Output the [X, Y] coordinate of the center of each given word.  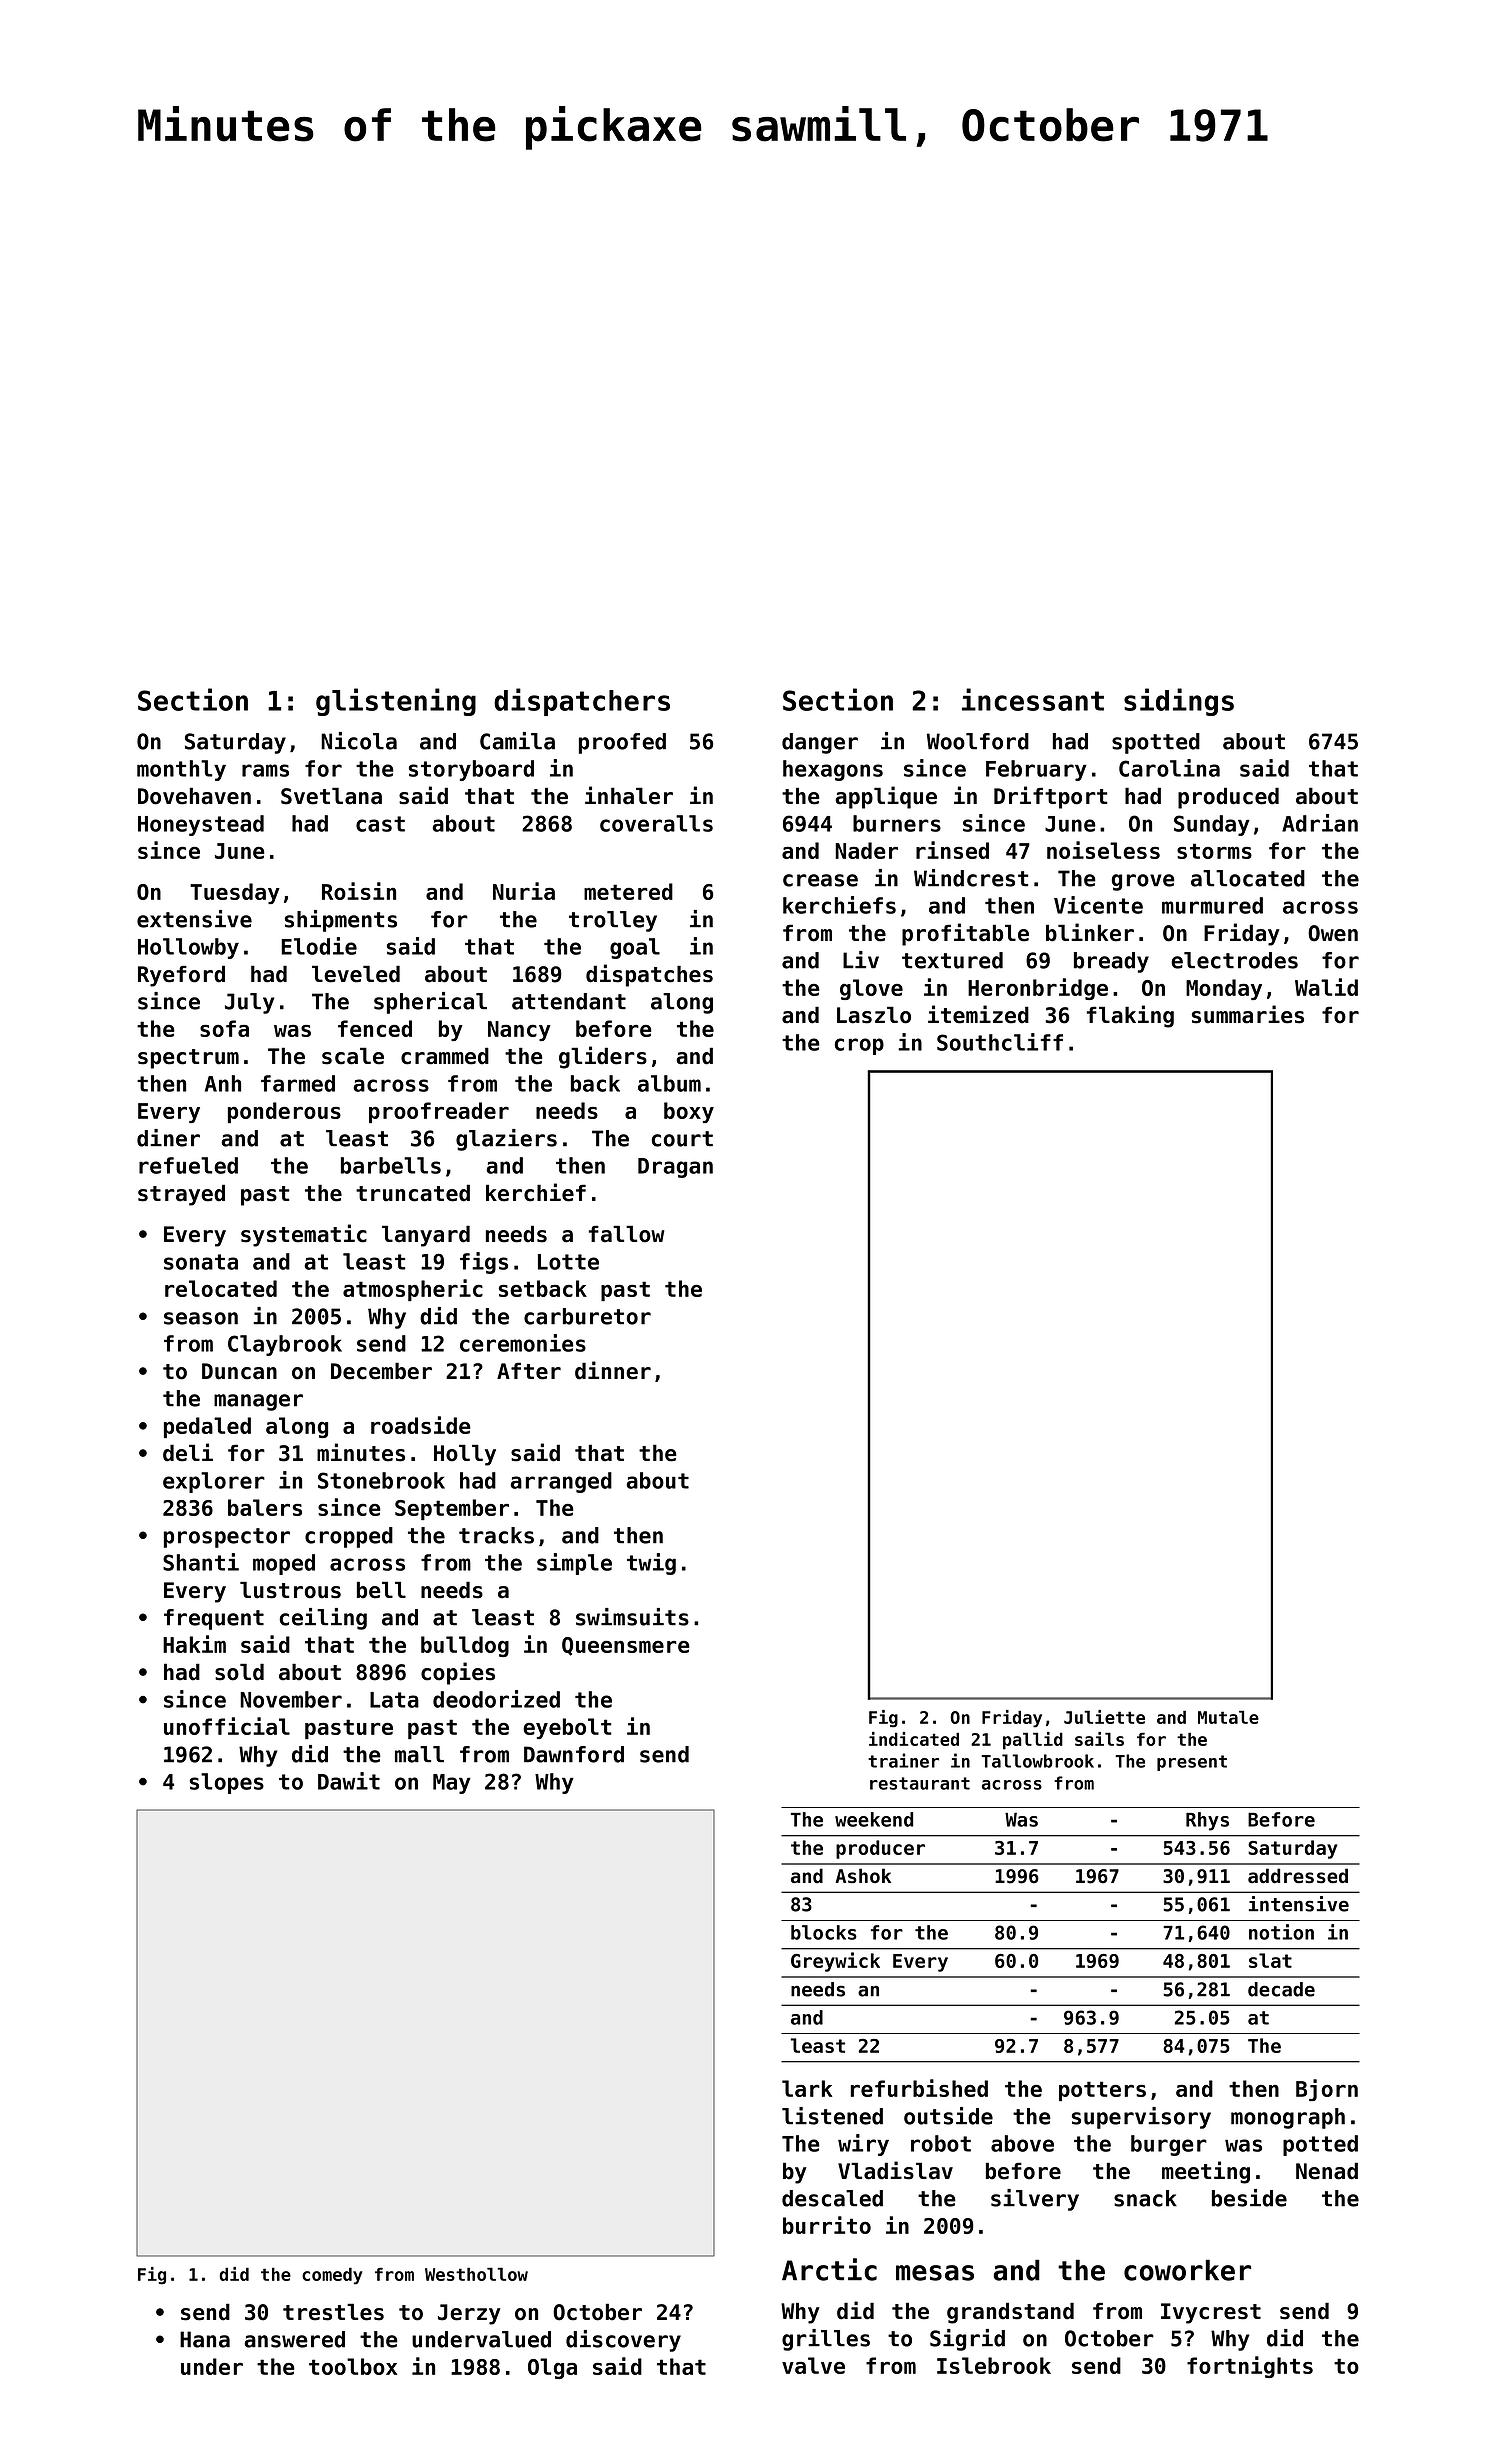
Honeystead [201, 825]
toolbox [353, 2366]
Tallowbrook [1037, 1761]
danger [820, 743]
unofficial [227, 1726]
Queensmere [626, 1646]
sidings [1179, 702]
